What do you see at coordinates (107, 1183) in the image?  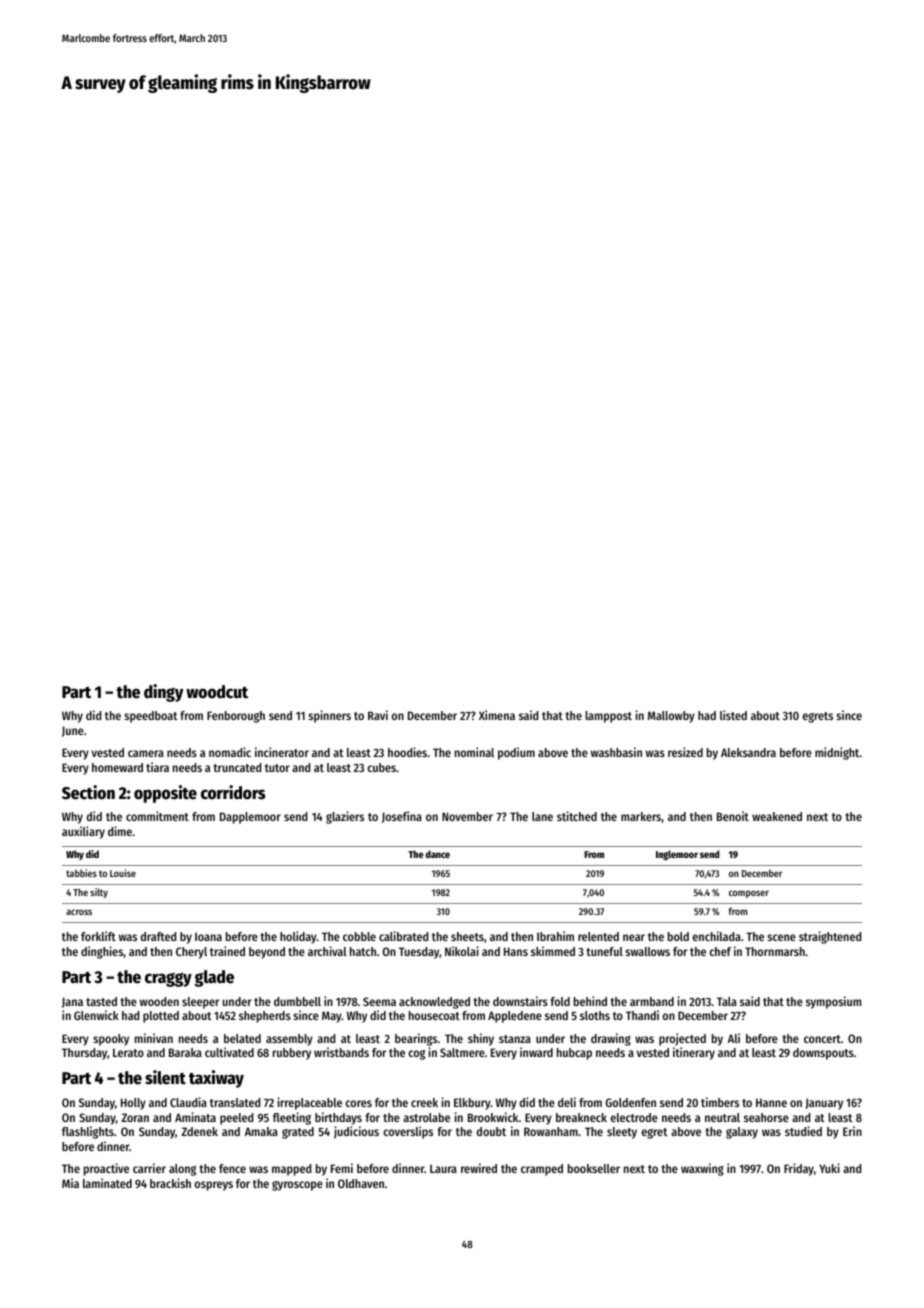 I see `laminated` at bounding box center [107, 1183].
